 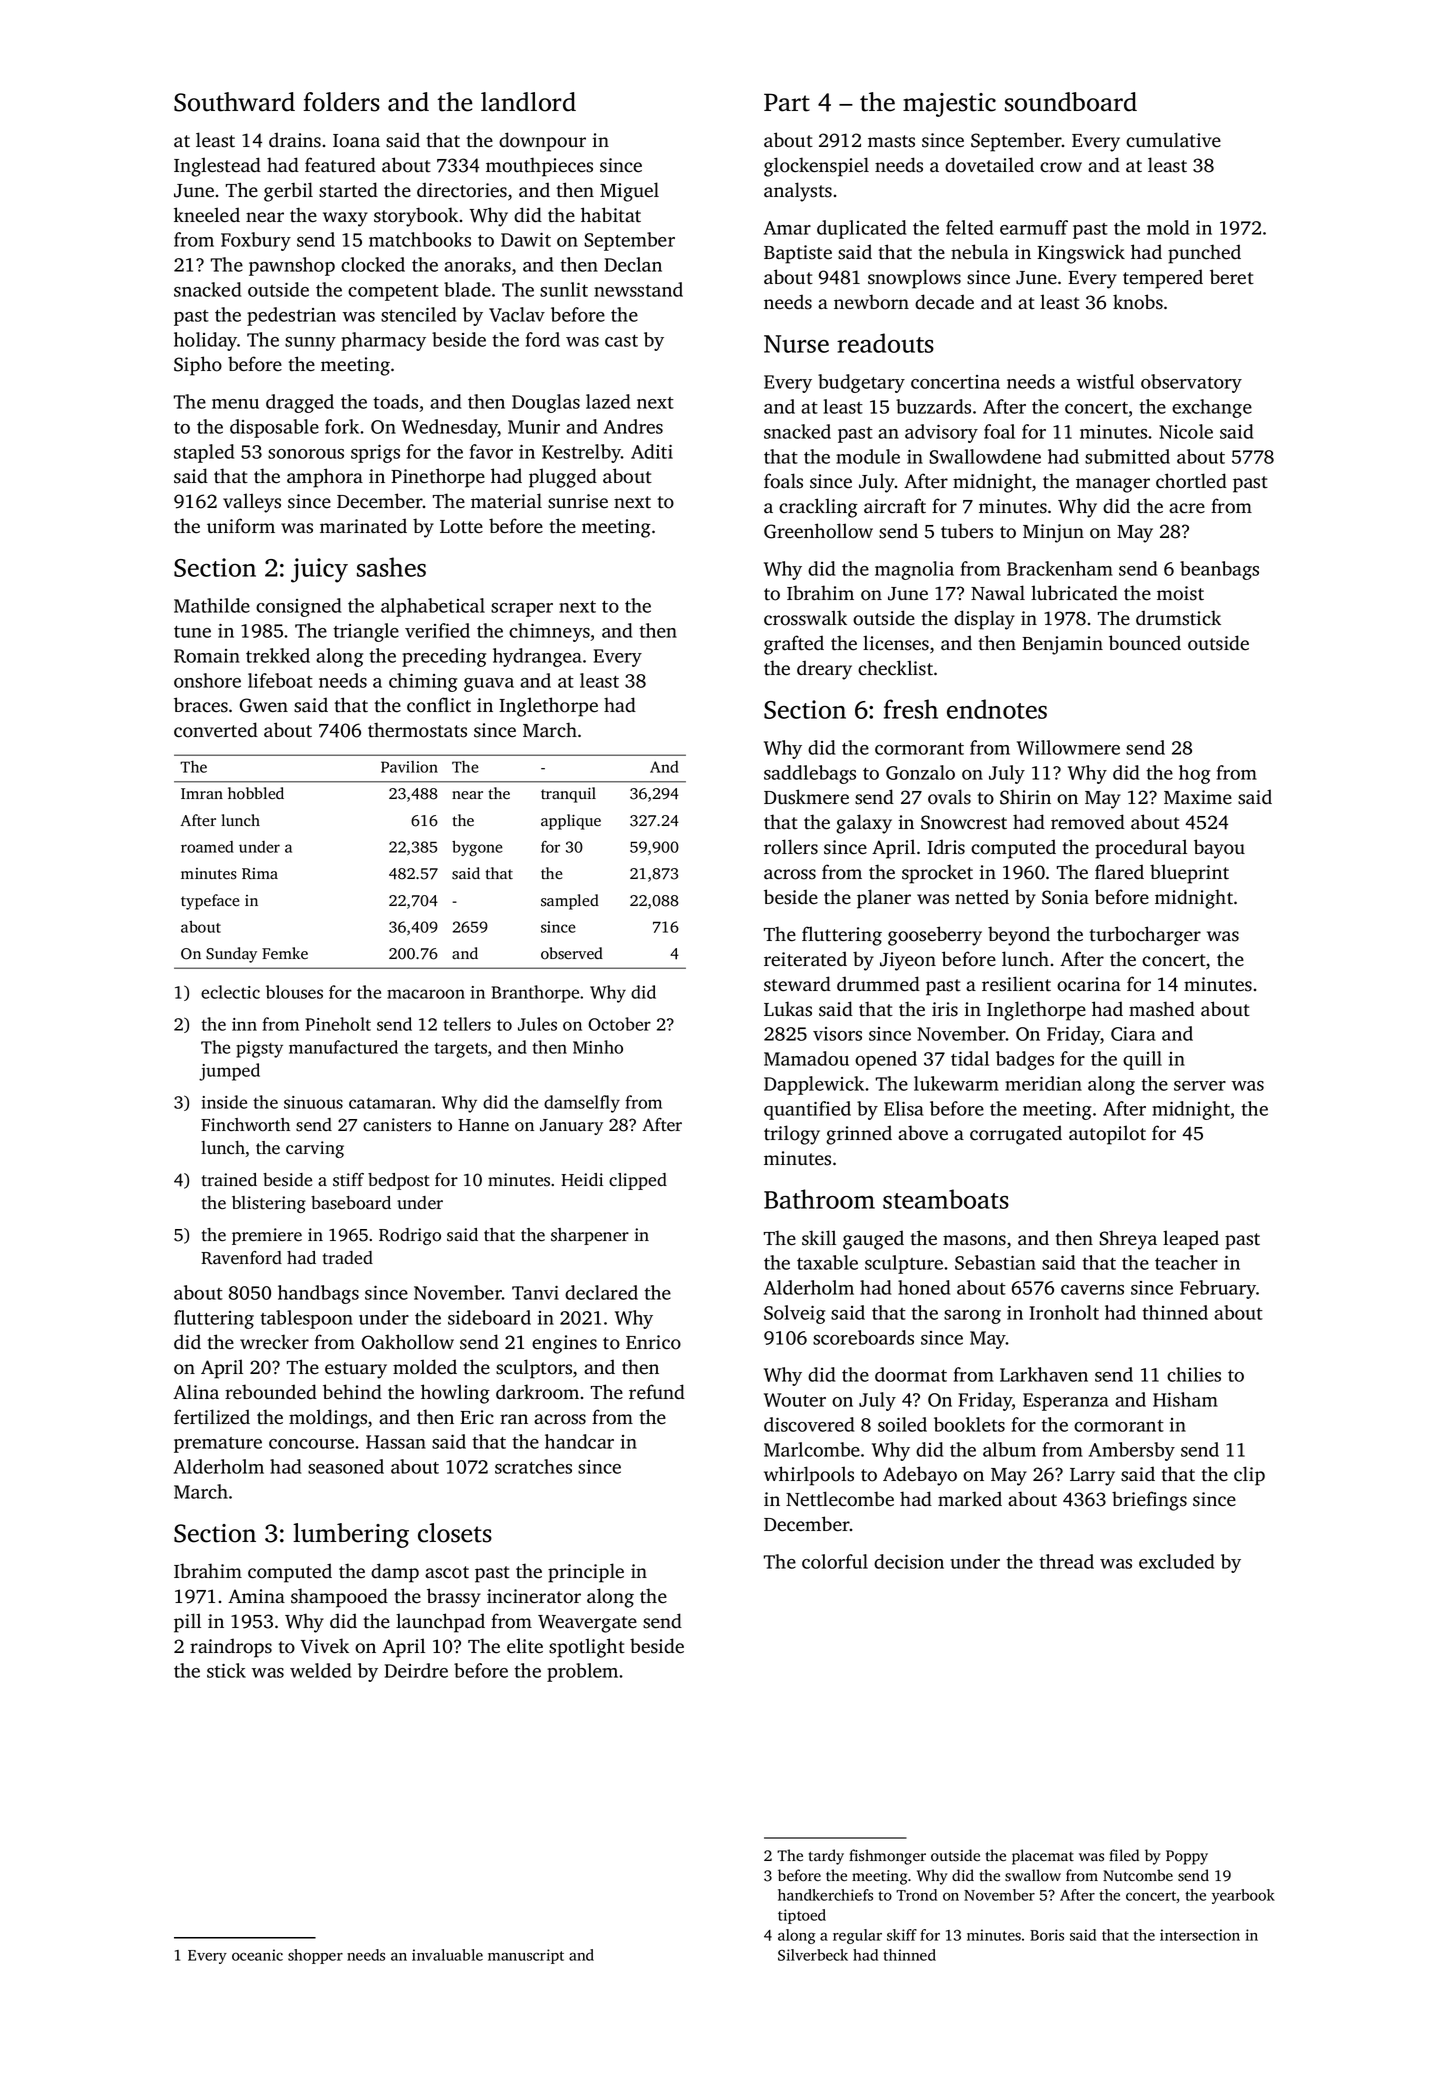 I want to click on manuscript, so click(x=526, y=1956).
